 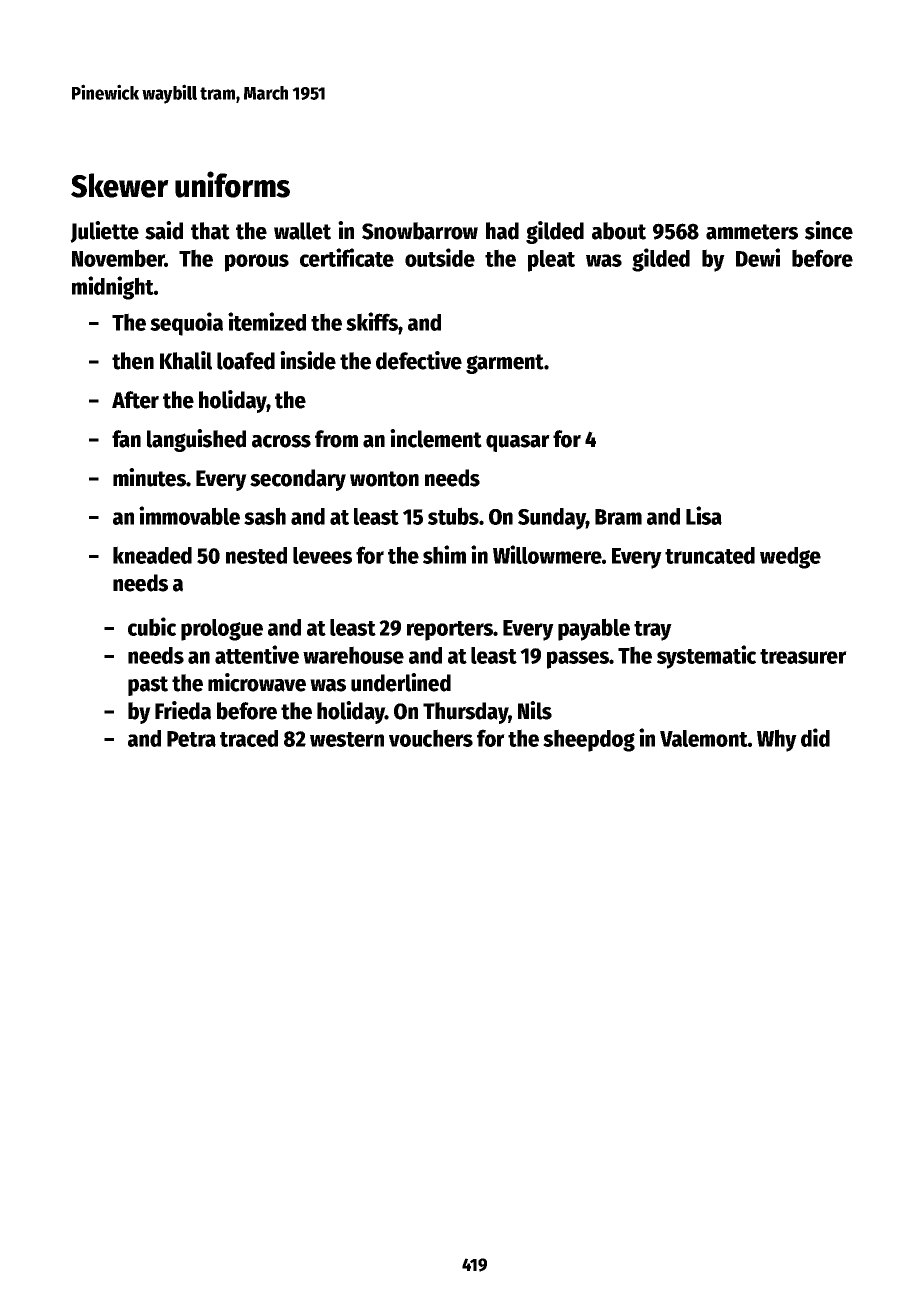 I want to click on wedge, so click(x=790, y=558).
